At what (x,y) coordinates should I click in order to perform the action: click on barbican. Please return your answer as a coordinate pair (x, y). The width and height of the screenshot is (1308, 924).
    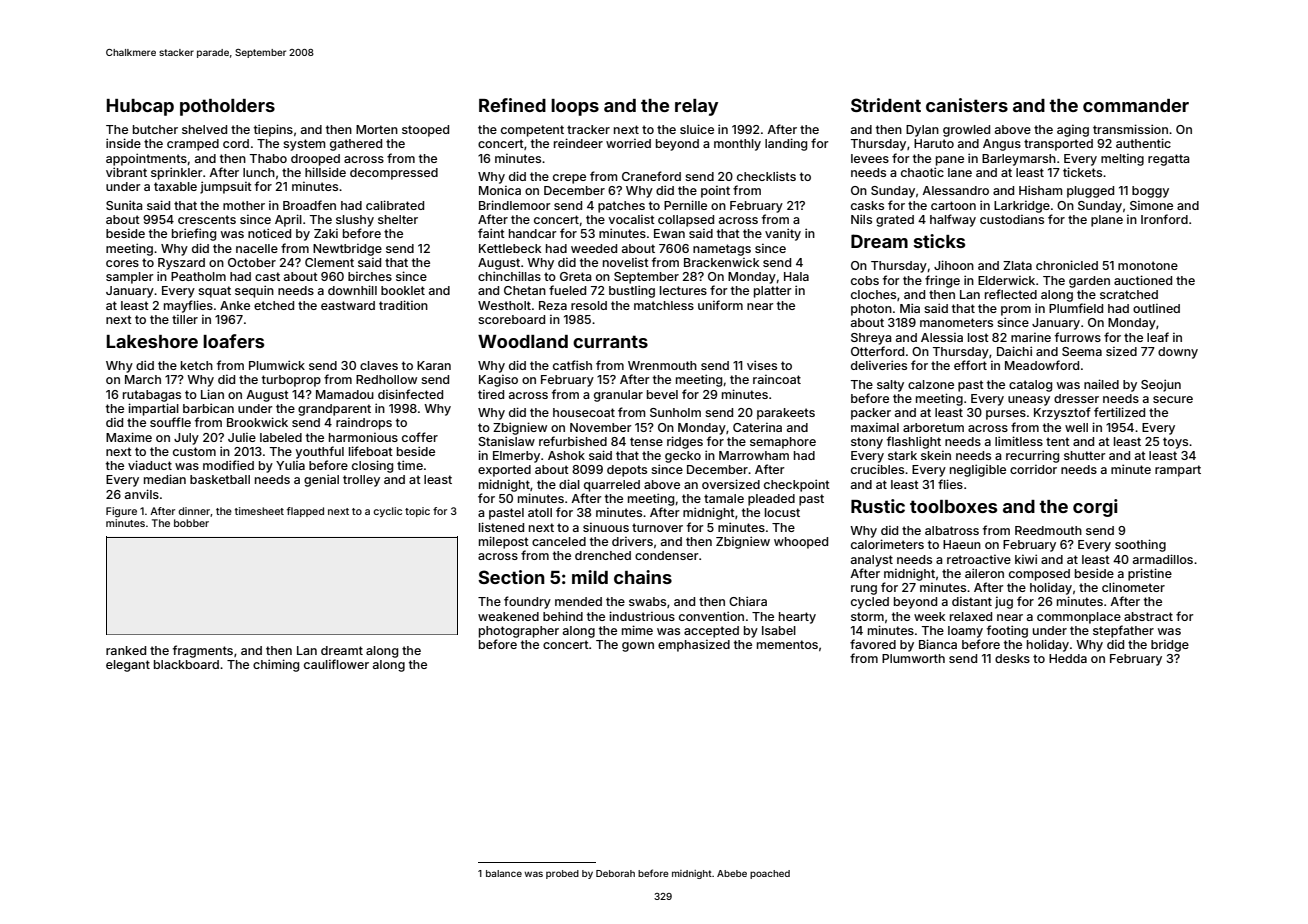
    Looking at the image, I should click on (208, 408).
